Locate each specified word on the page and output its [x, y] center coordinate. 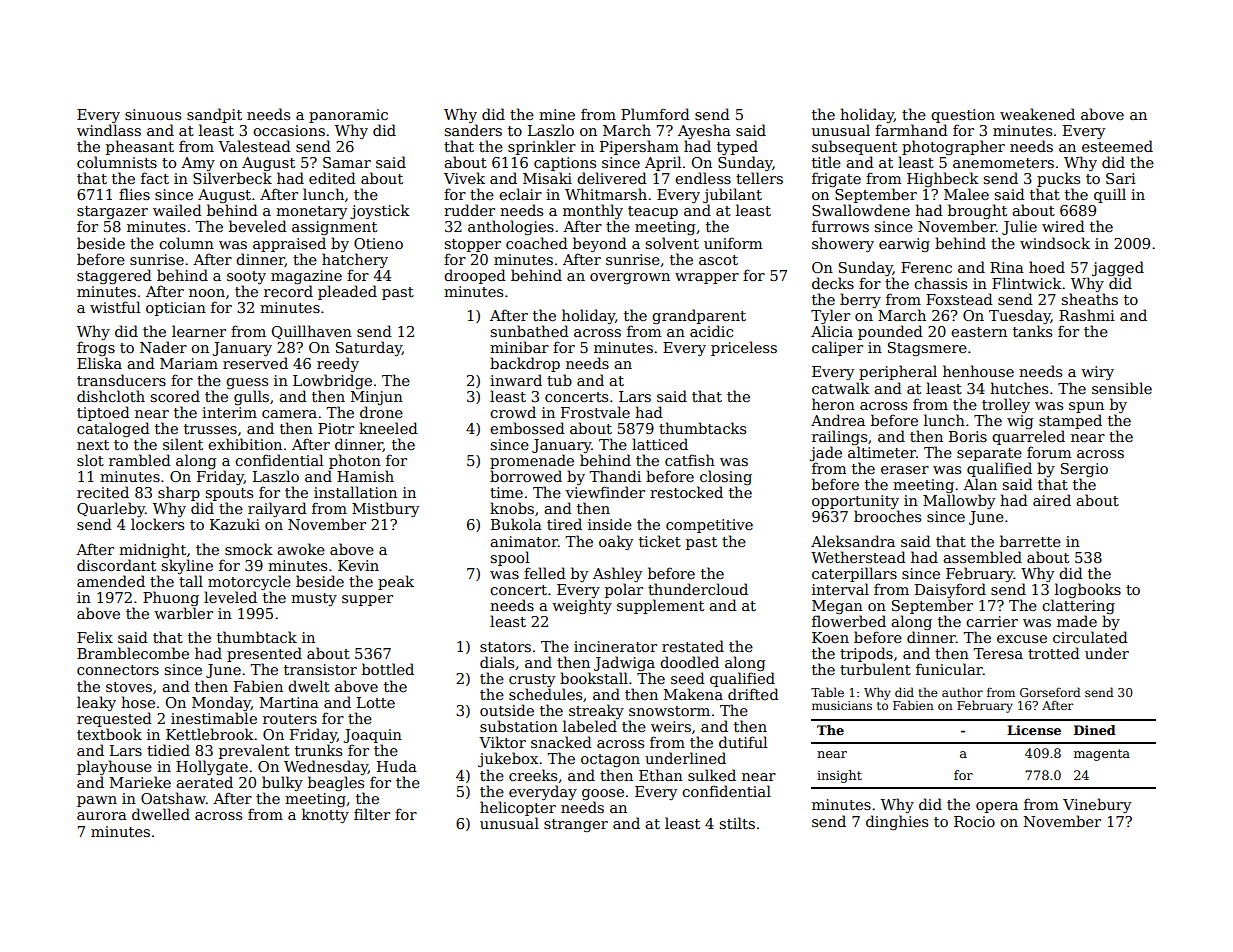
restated [693, 646]
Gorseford [1050, 692]
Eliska [99, 363]
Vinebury [1097, 805]
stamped [1070, 421]
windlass [109, 130]
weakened [1037, 114]
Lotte [376, 702]
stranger [576, 825]
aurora [102, 816]
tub [559, 380]
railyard [277, 509]
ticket [660, 541]
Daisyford [950, 590]
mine [557, 114]
